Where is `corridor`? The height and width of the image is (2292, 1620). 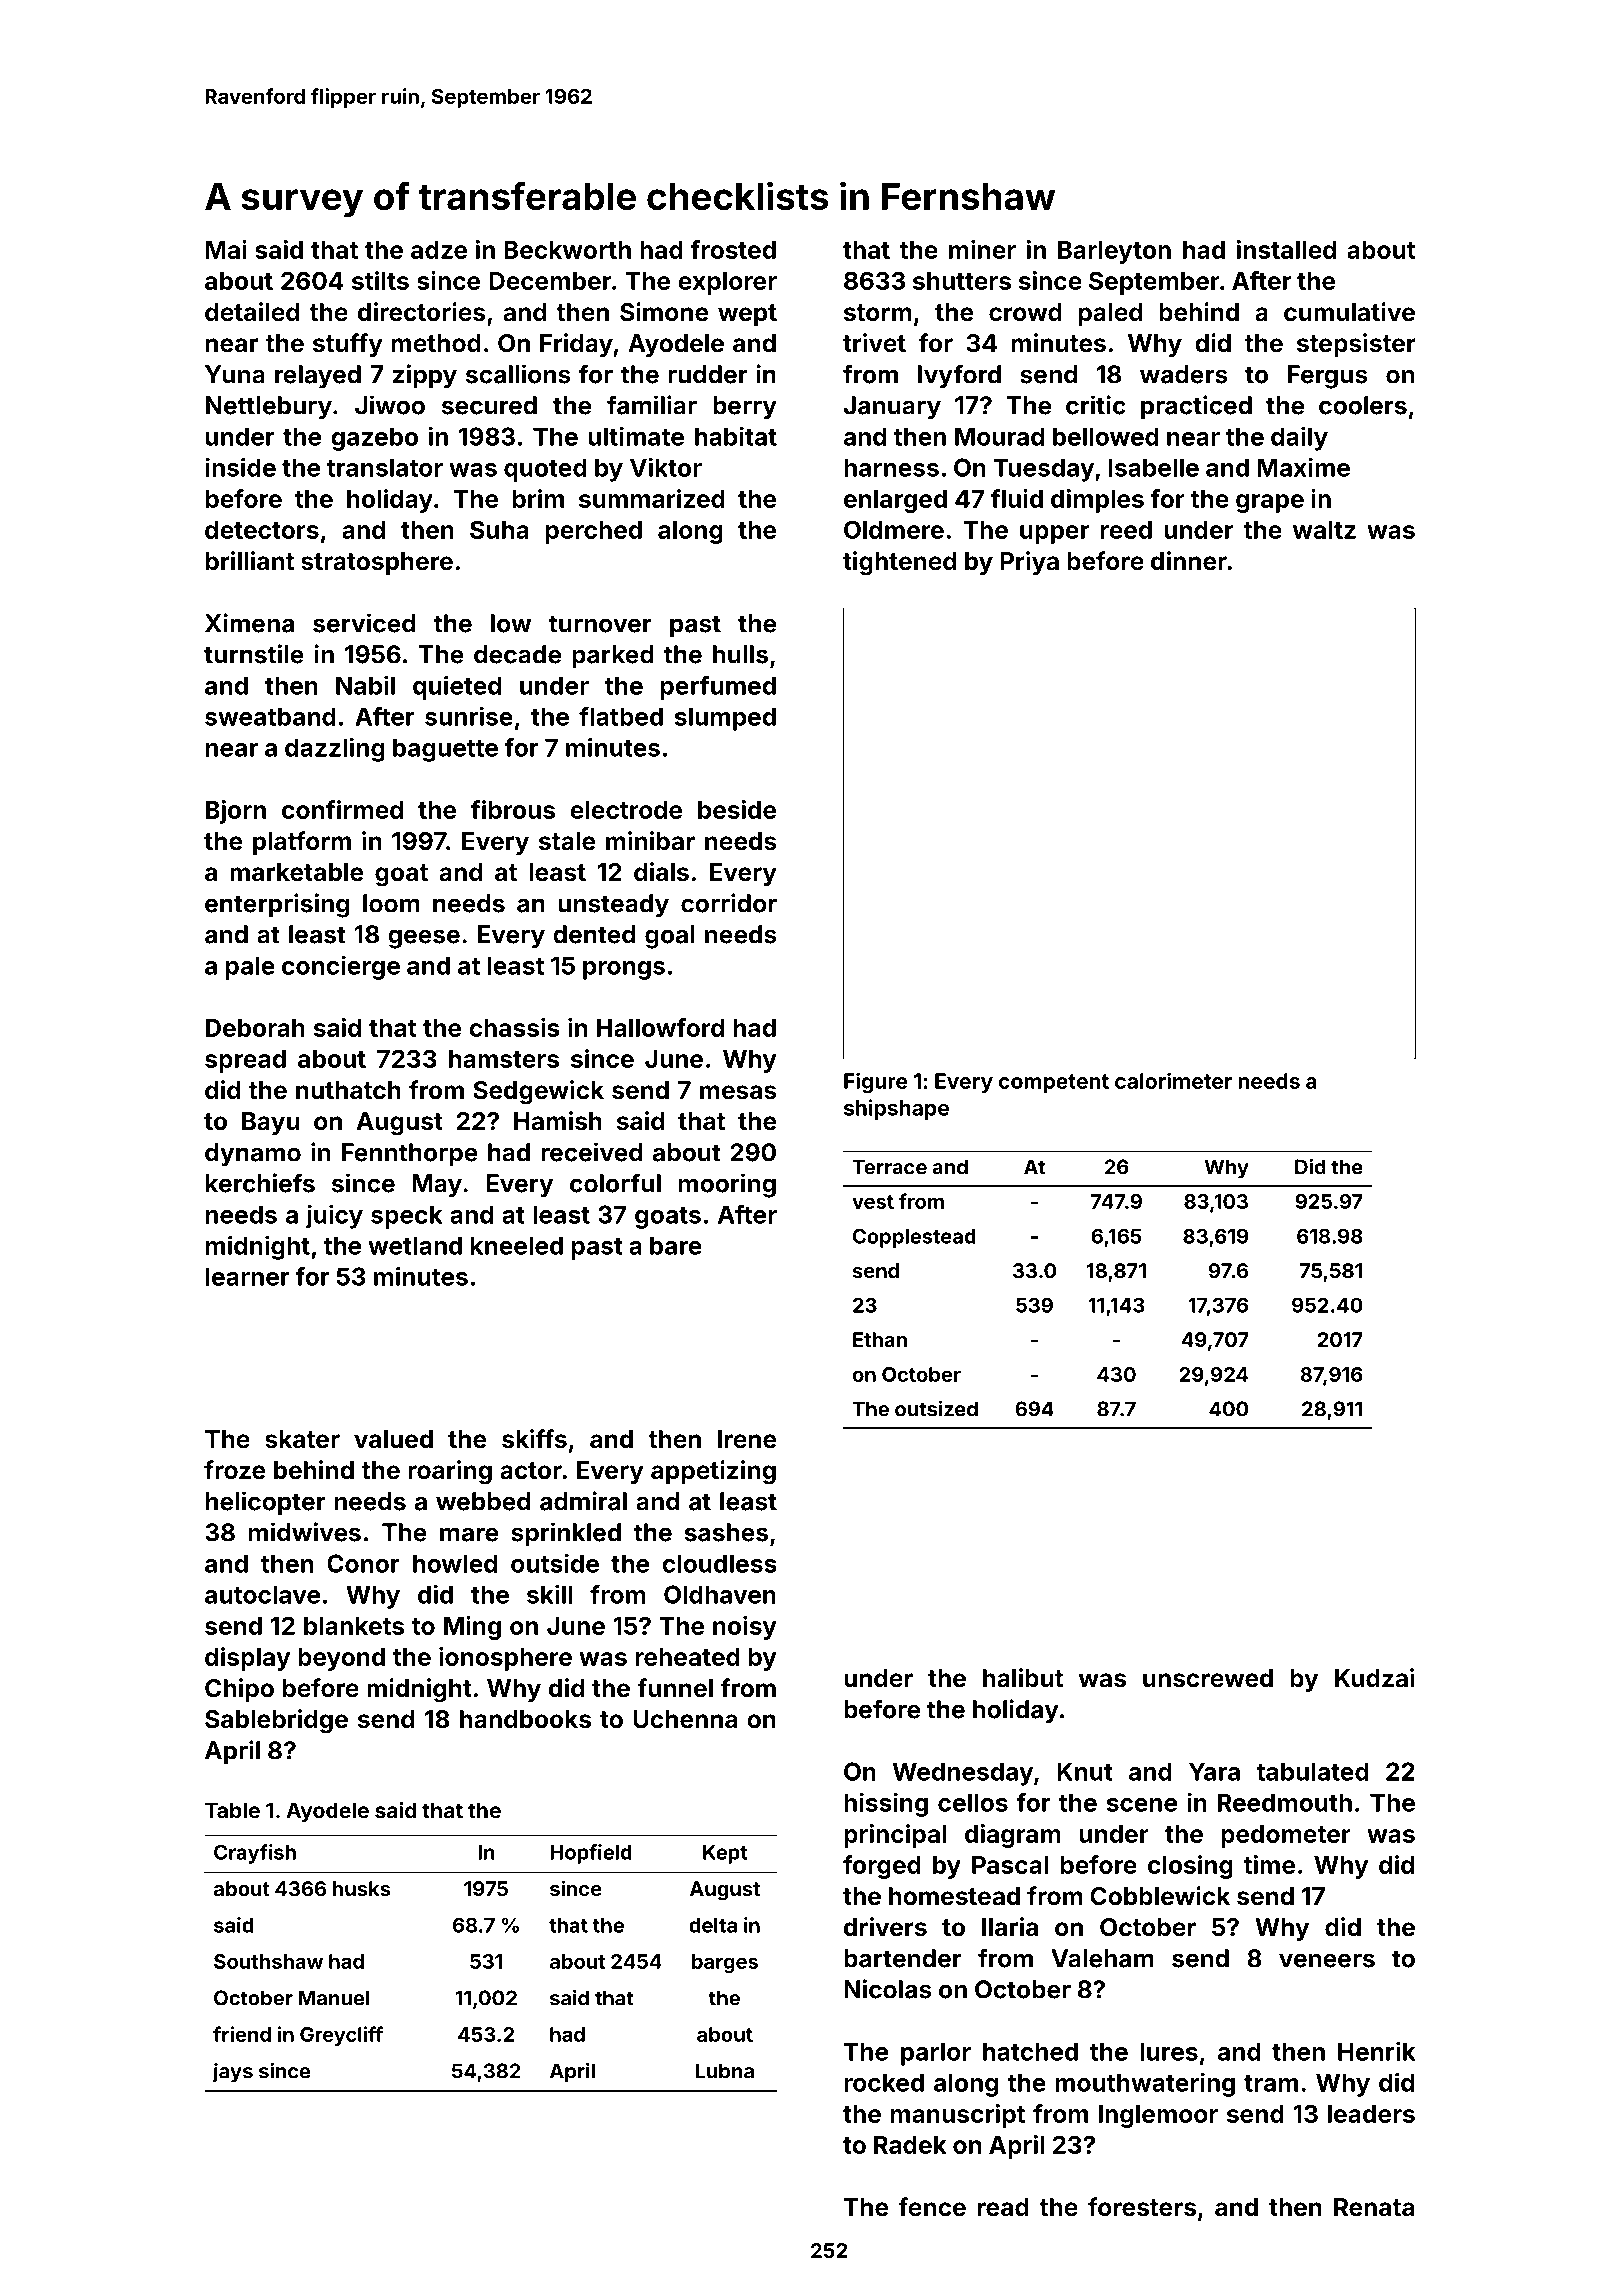
corridor is located at coordinates (729, 903).
